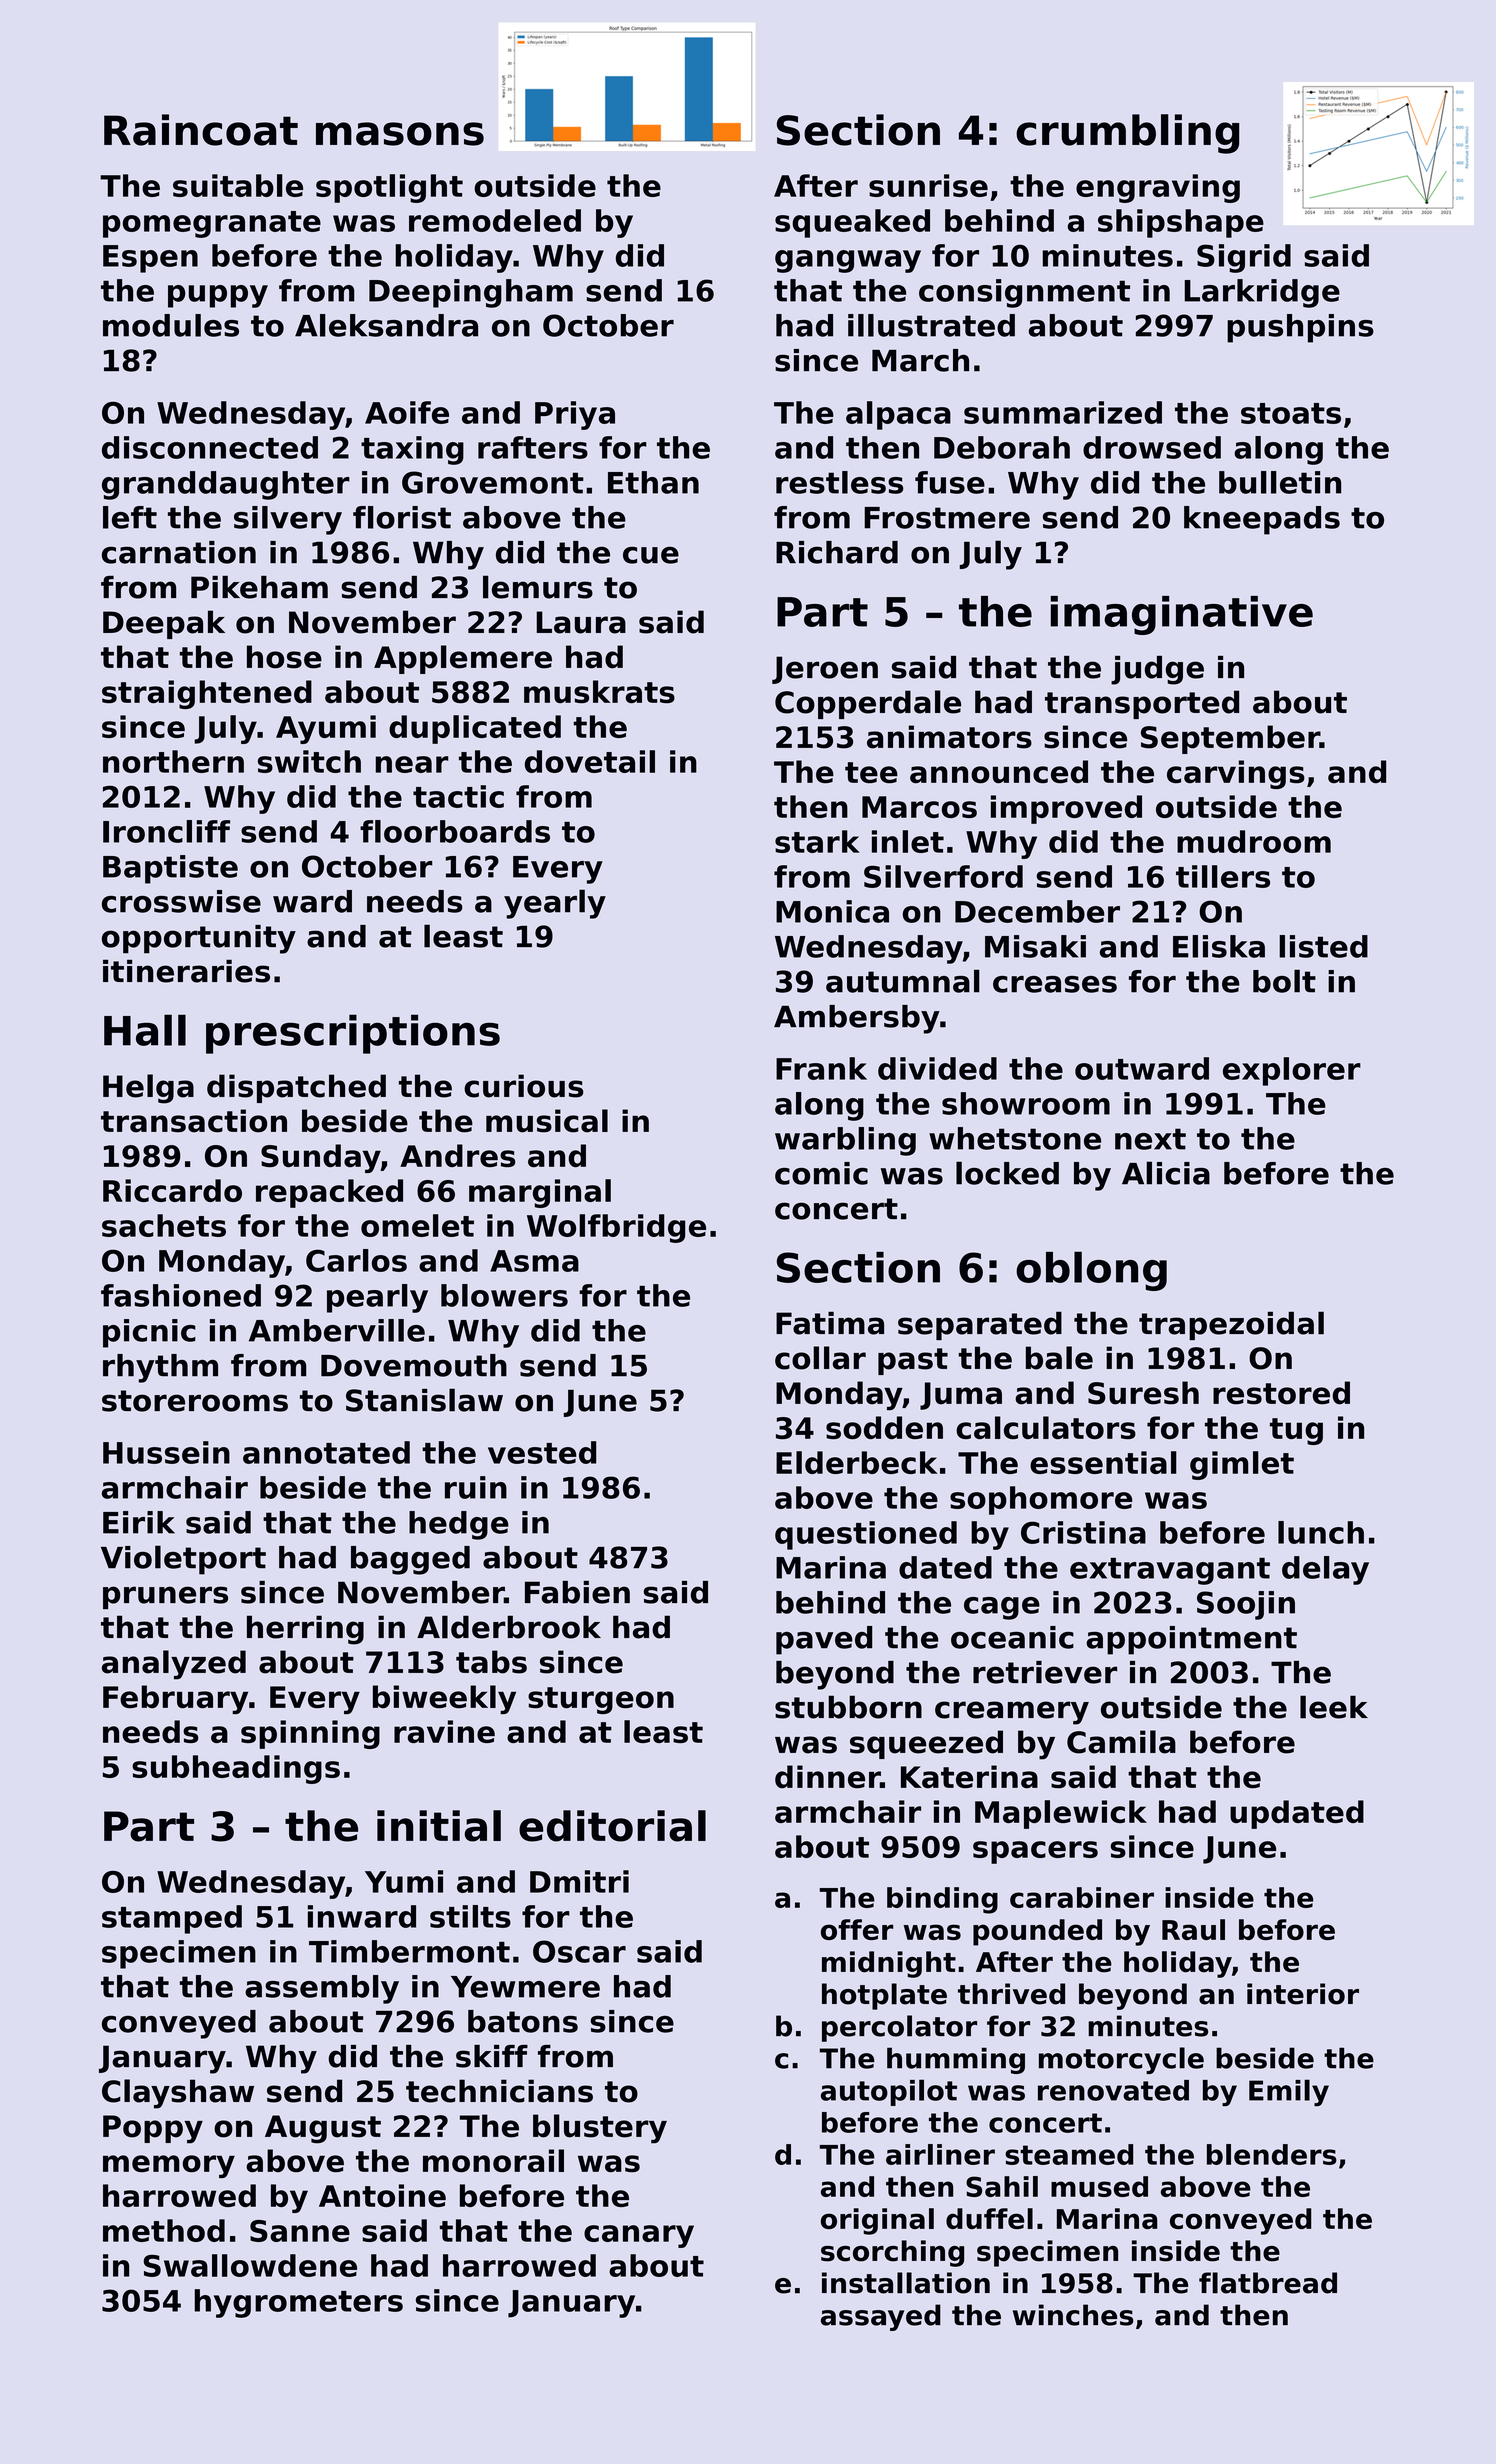  Describe the element at coordinates (495, 220) in the document. I see `remodeled` at that location.
